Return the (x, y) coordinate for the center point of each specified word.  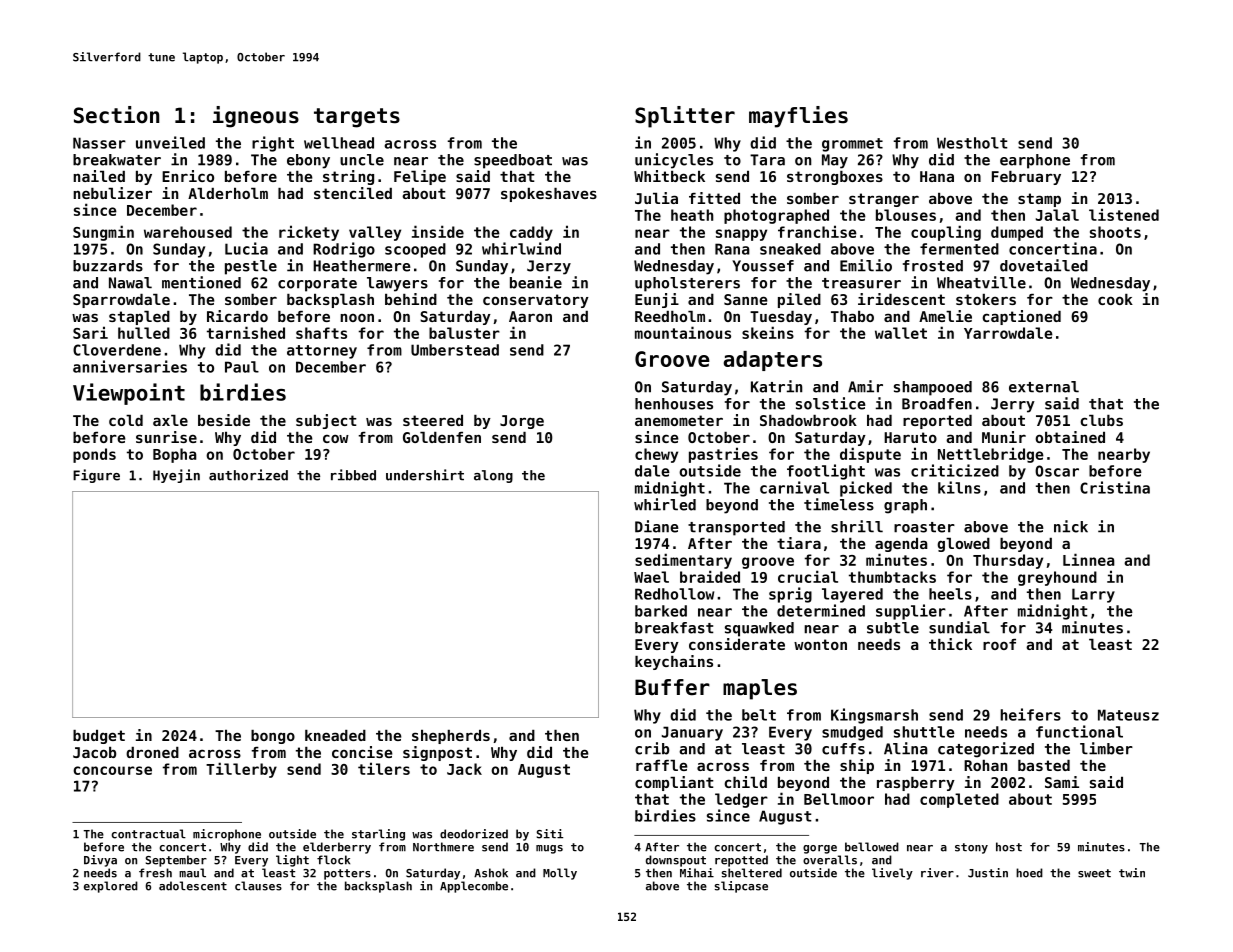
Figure (96, 476)
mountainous (683, 332)
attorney (322, 352)
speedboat (513, 161)
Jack (464, 769)
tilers (384, 768)
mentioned (201, 282)
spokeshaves (549, 195)
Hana (937, 176)
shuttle (924, 732)
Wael (651, 577)
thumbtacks (892, 577)
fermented (959, 249)
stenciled (353, 193)
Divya (100, 861)
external (1044, 387)
